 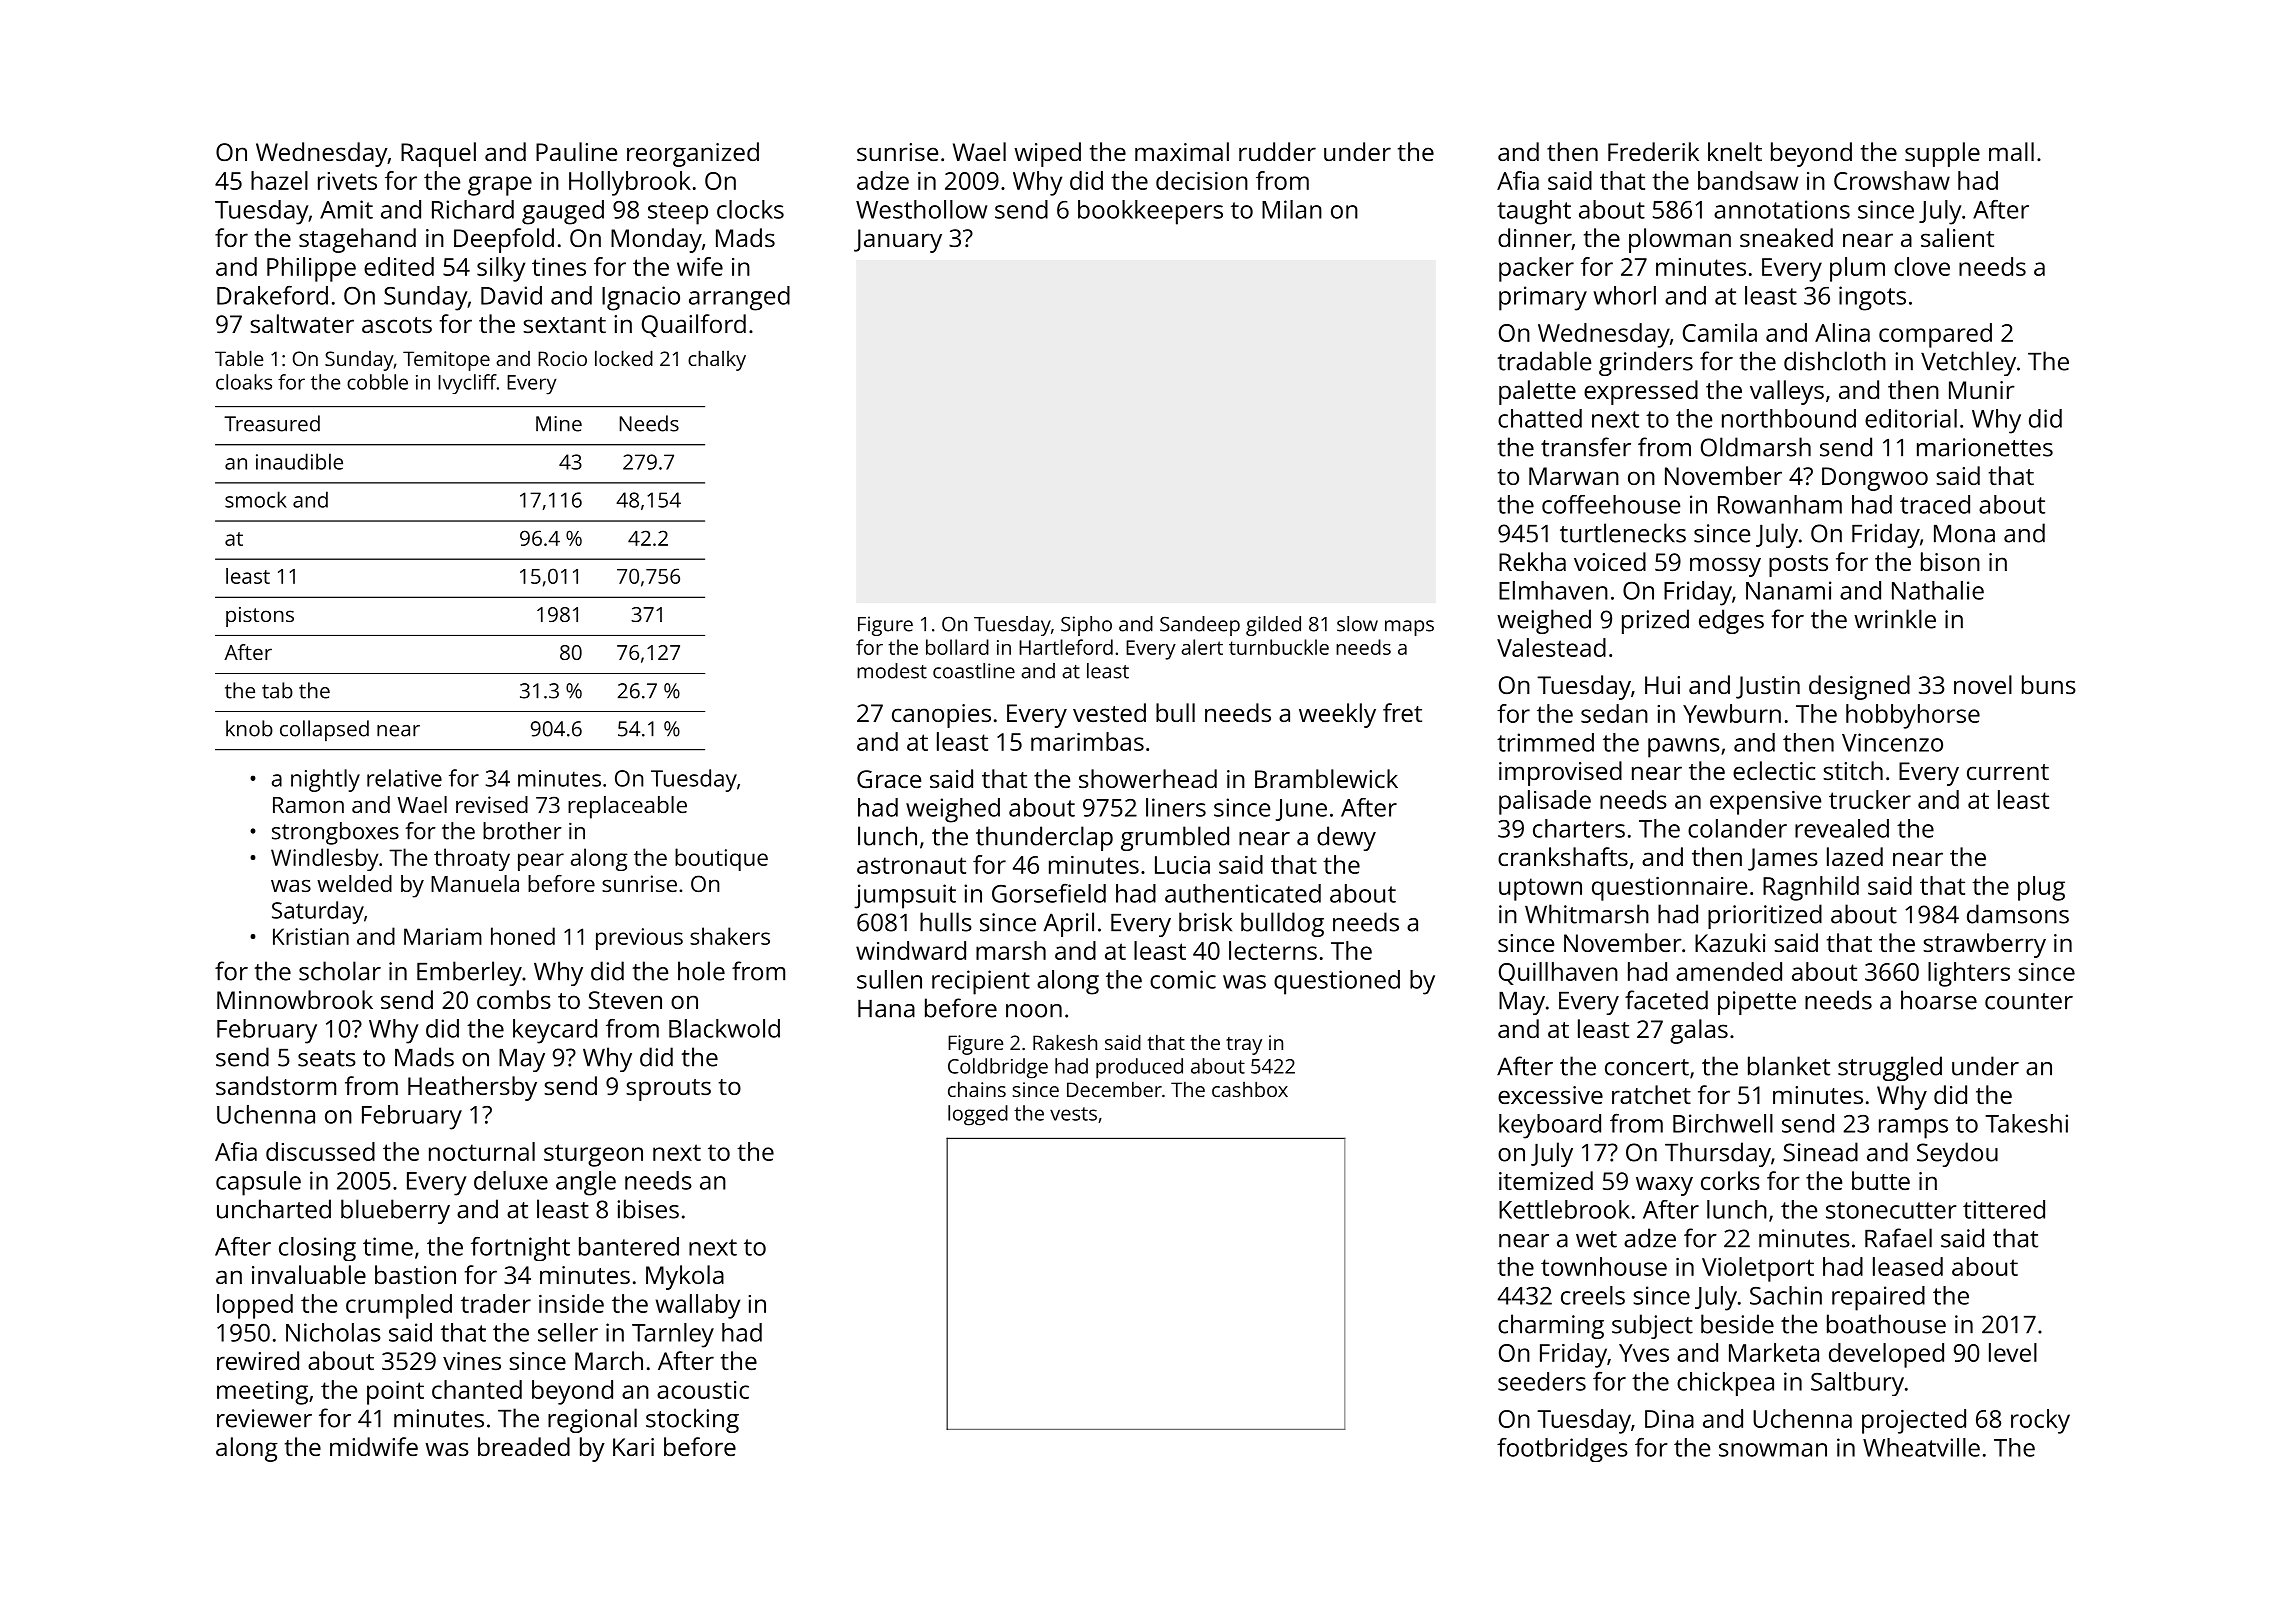 What do you see at coordinates (260, 617) in the screenshot?
I see `pistons` at bounding box center [260, 617].
